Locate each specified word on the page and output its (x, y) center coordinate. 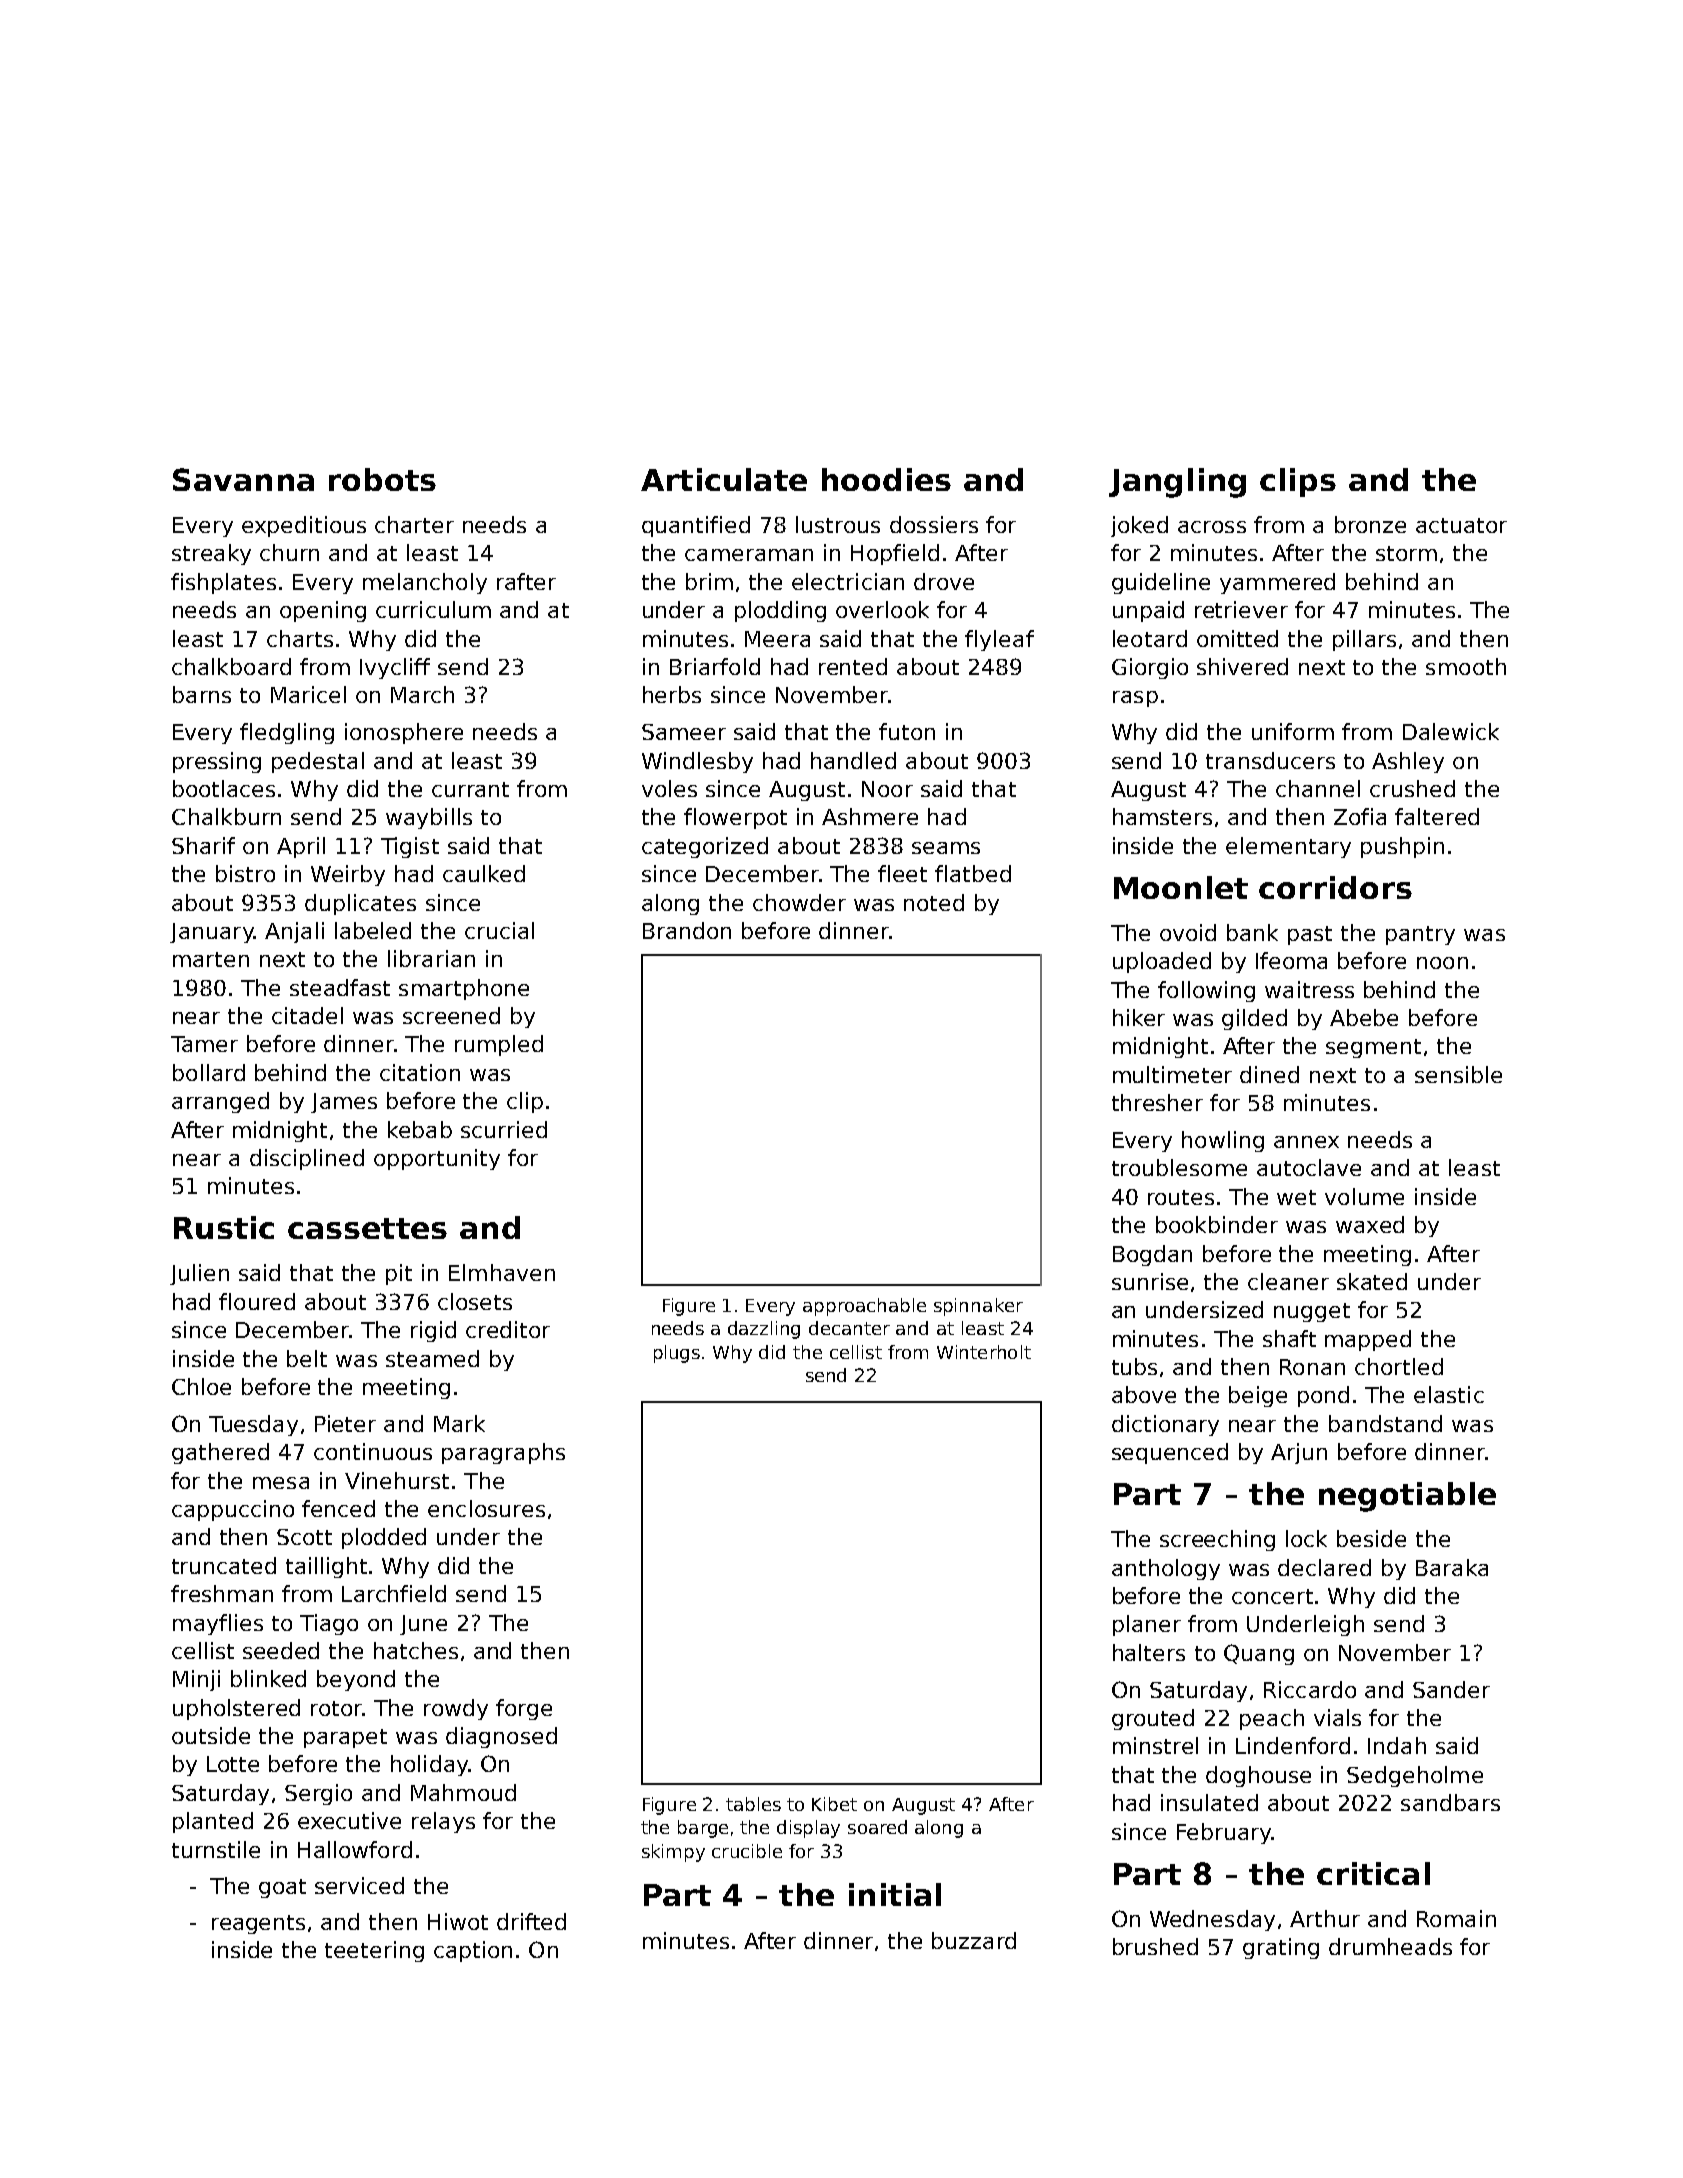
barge (703, 1829)
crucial (499, 930)
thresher (1157, 1102)
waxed (1370, 1224)
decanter (849, 1328)
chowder (799, 902)
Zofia (1360, 816)
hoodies (886, 479)
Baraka (1452, 1567)
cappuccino (233, 1510)
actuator (1461, 525)
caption (473, 1951)
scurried (504, 1129)
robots (382, 479)
